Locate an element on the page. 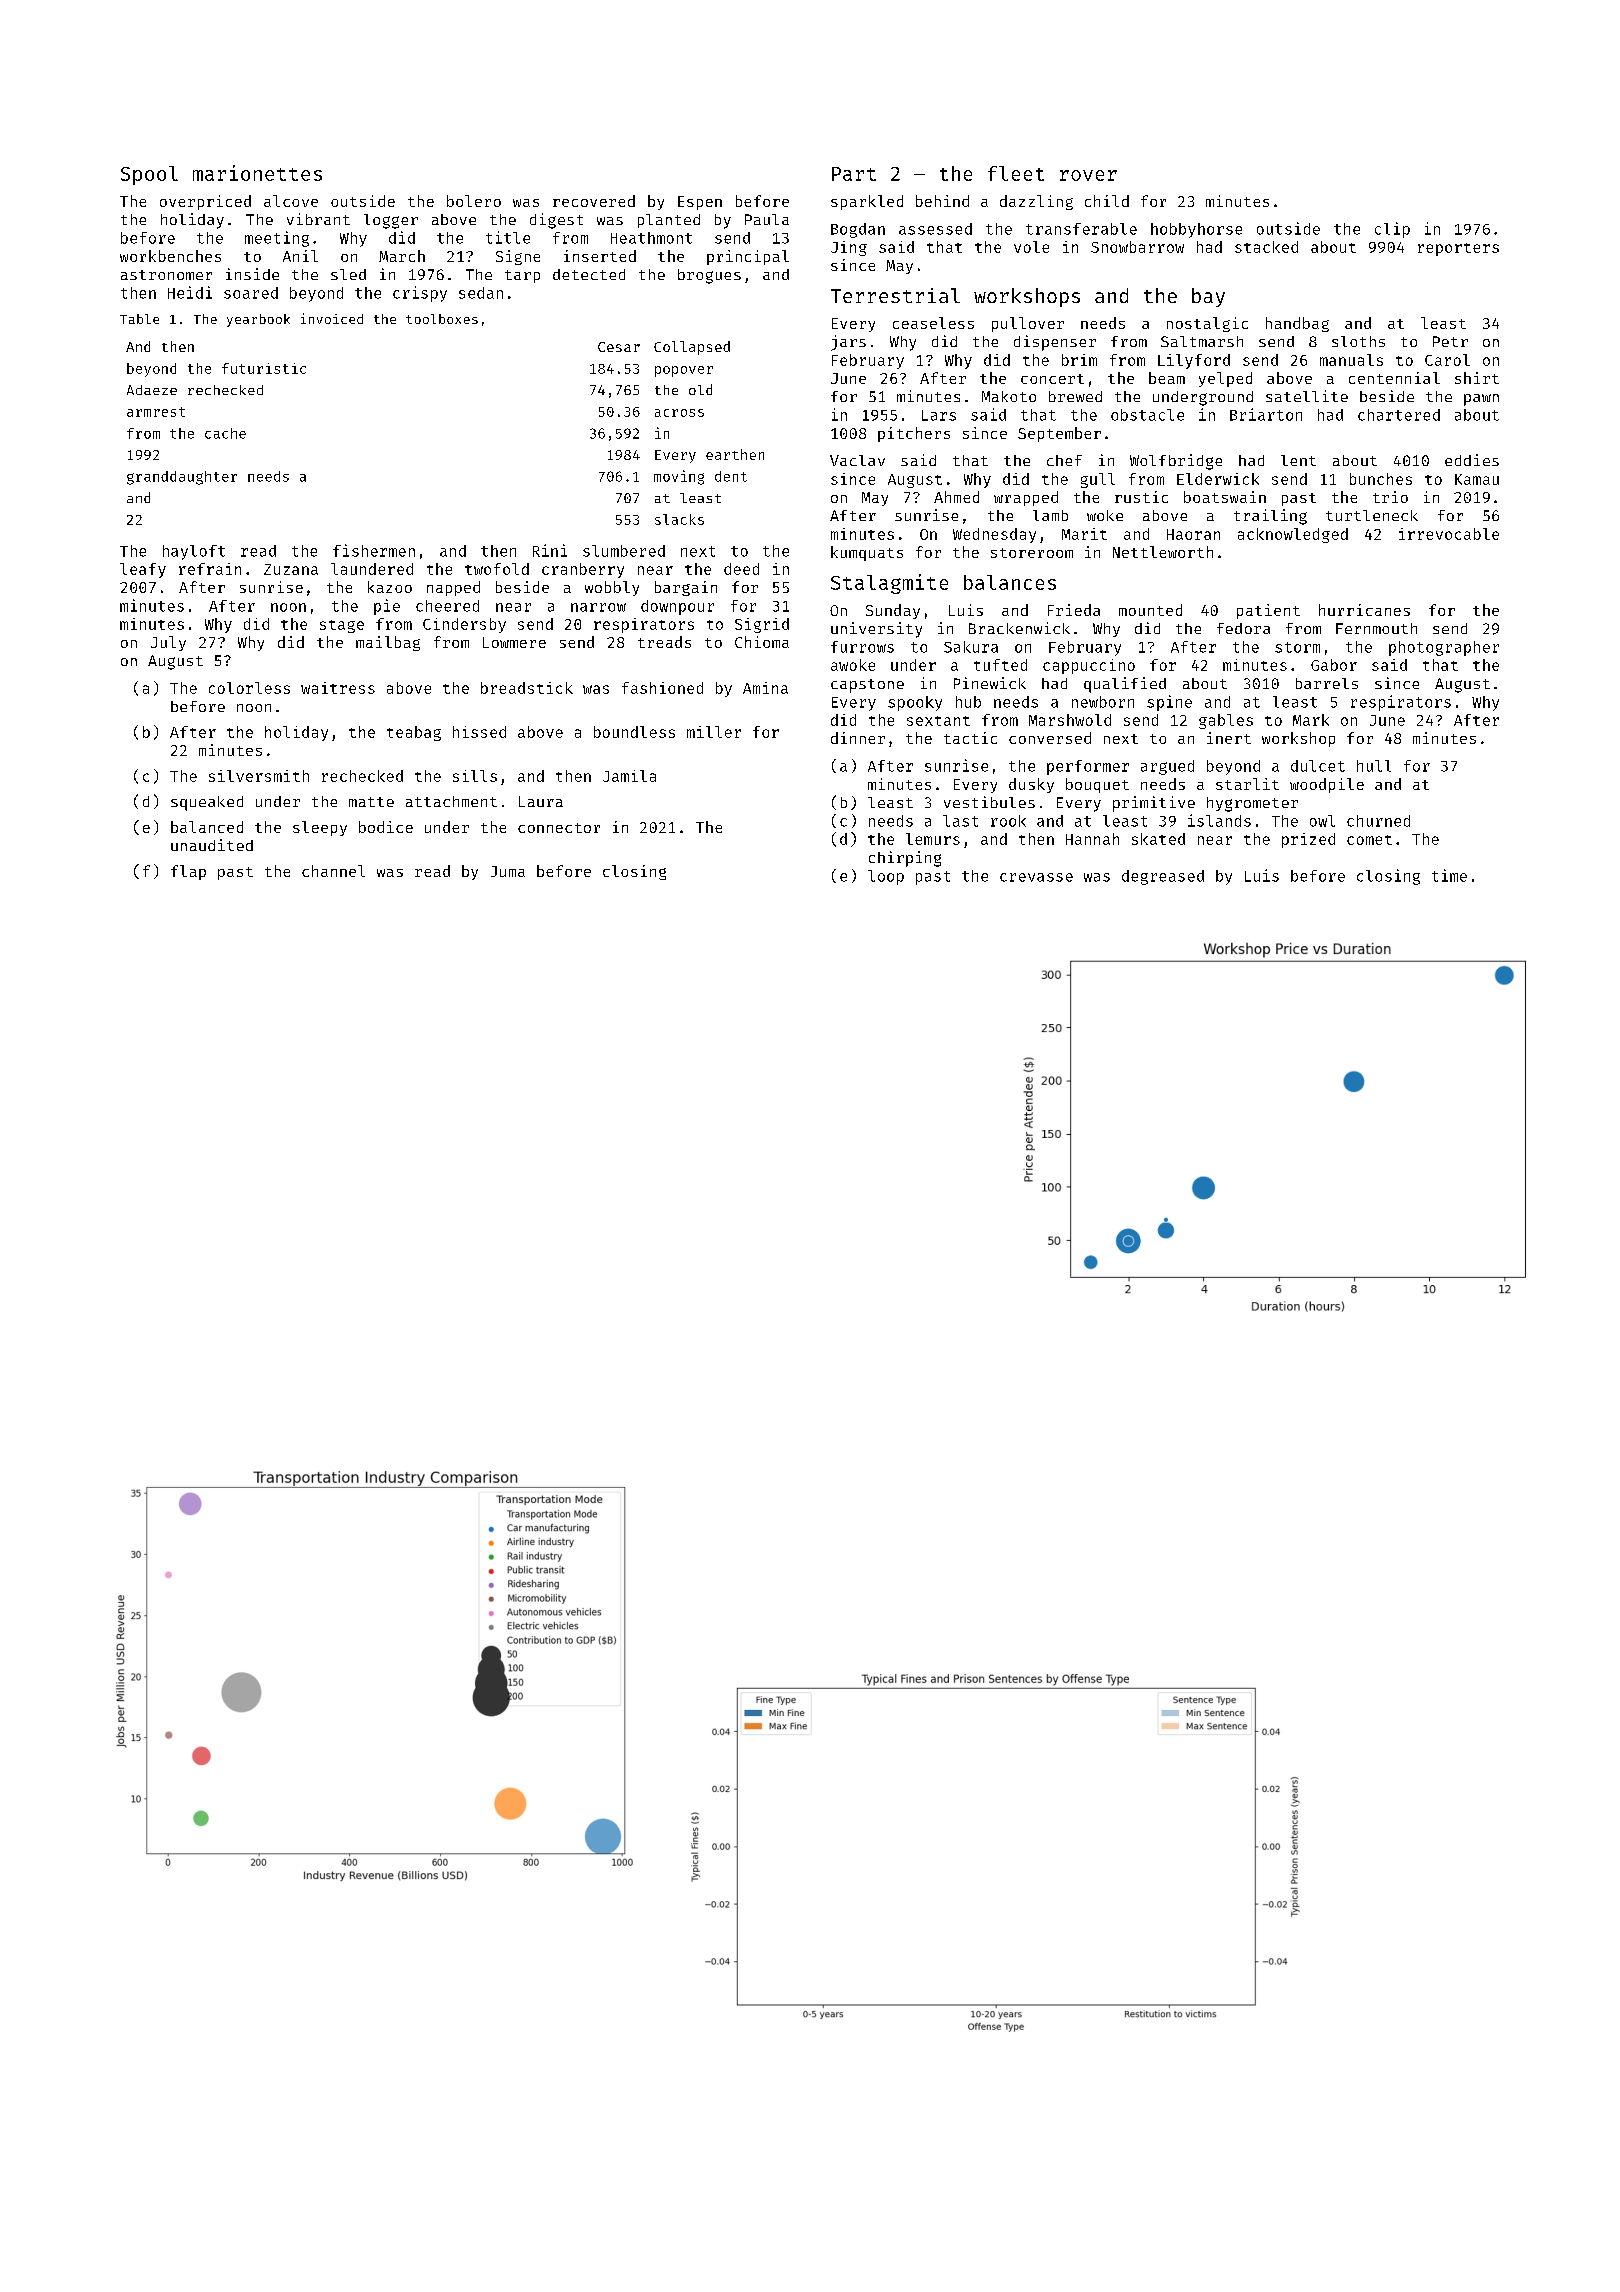  Table is located at coordinates (139, 319).
